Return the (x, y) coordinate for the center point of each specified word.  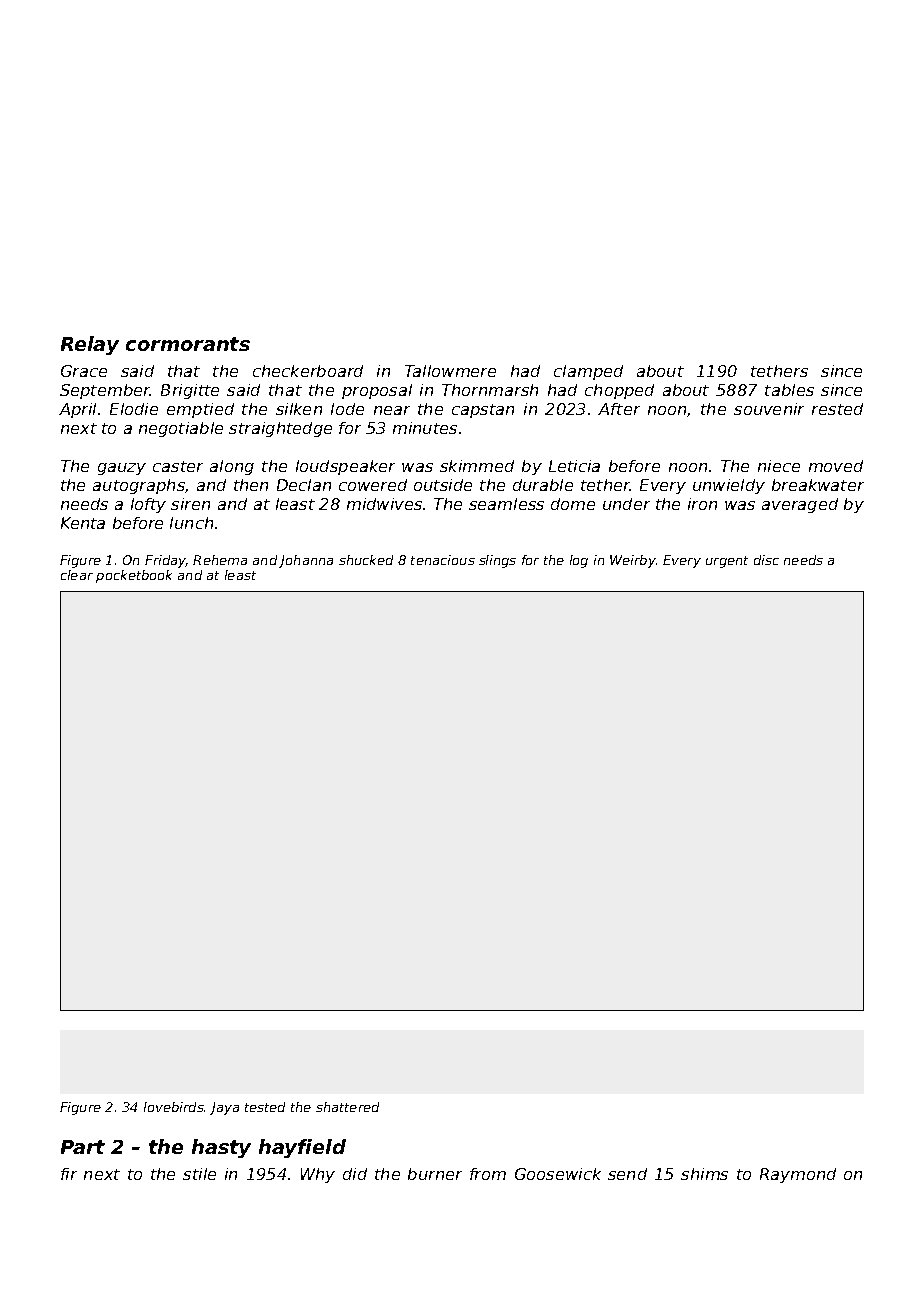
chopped (619, 391)
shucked (366, 560)
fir (69, 1174)
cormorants (188, 344)
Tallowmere (450, 371)
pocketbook (134, 576)
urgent (727, 562)
